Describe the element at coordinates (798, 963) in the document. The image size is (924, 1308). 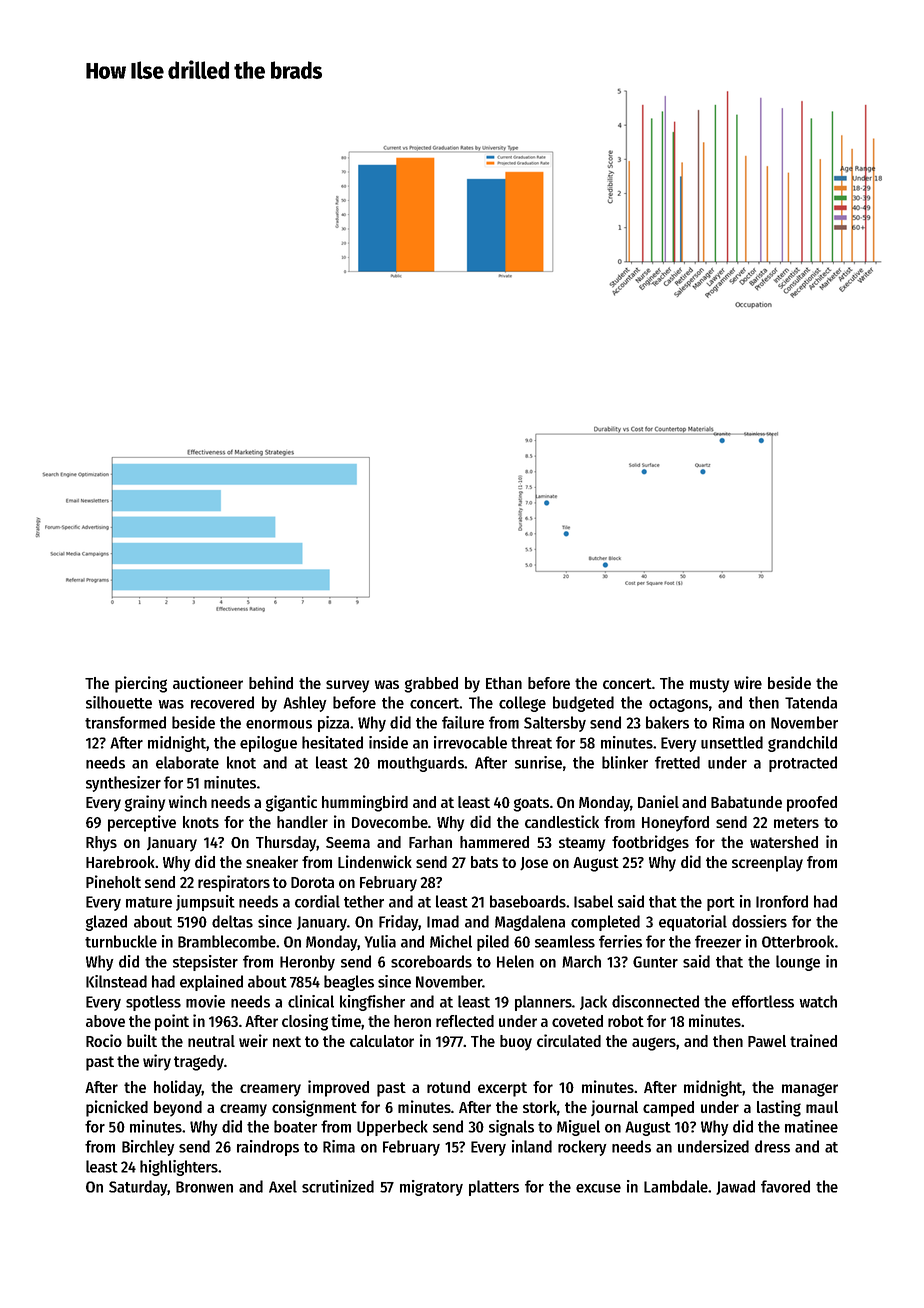
I see `lounge` at that location.
